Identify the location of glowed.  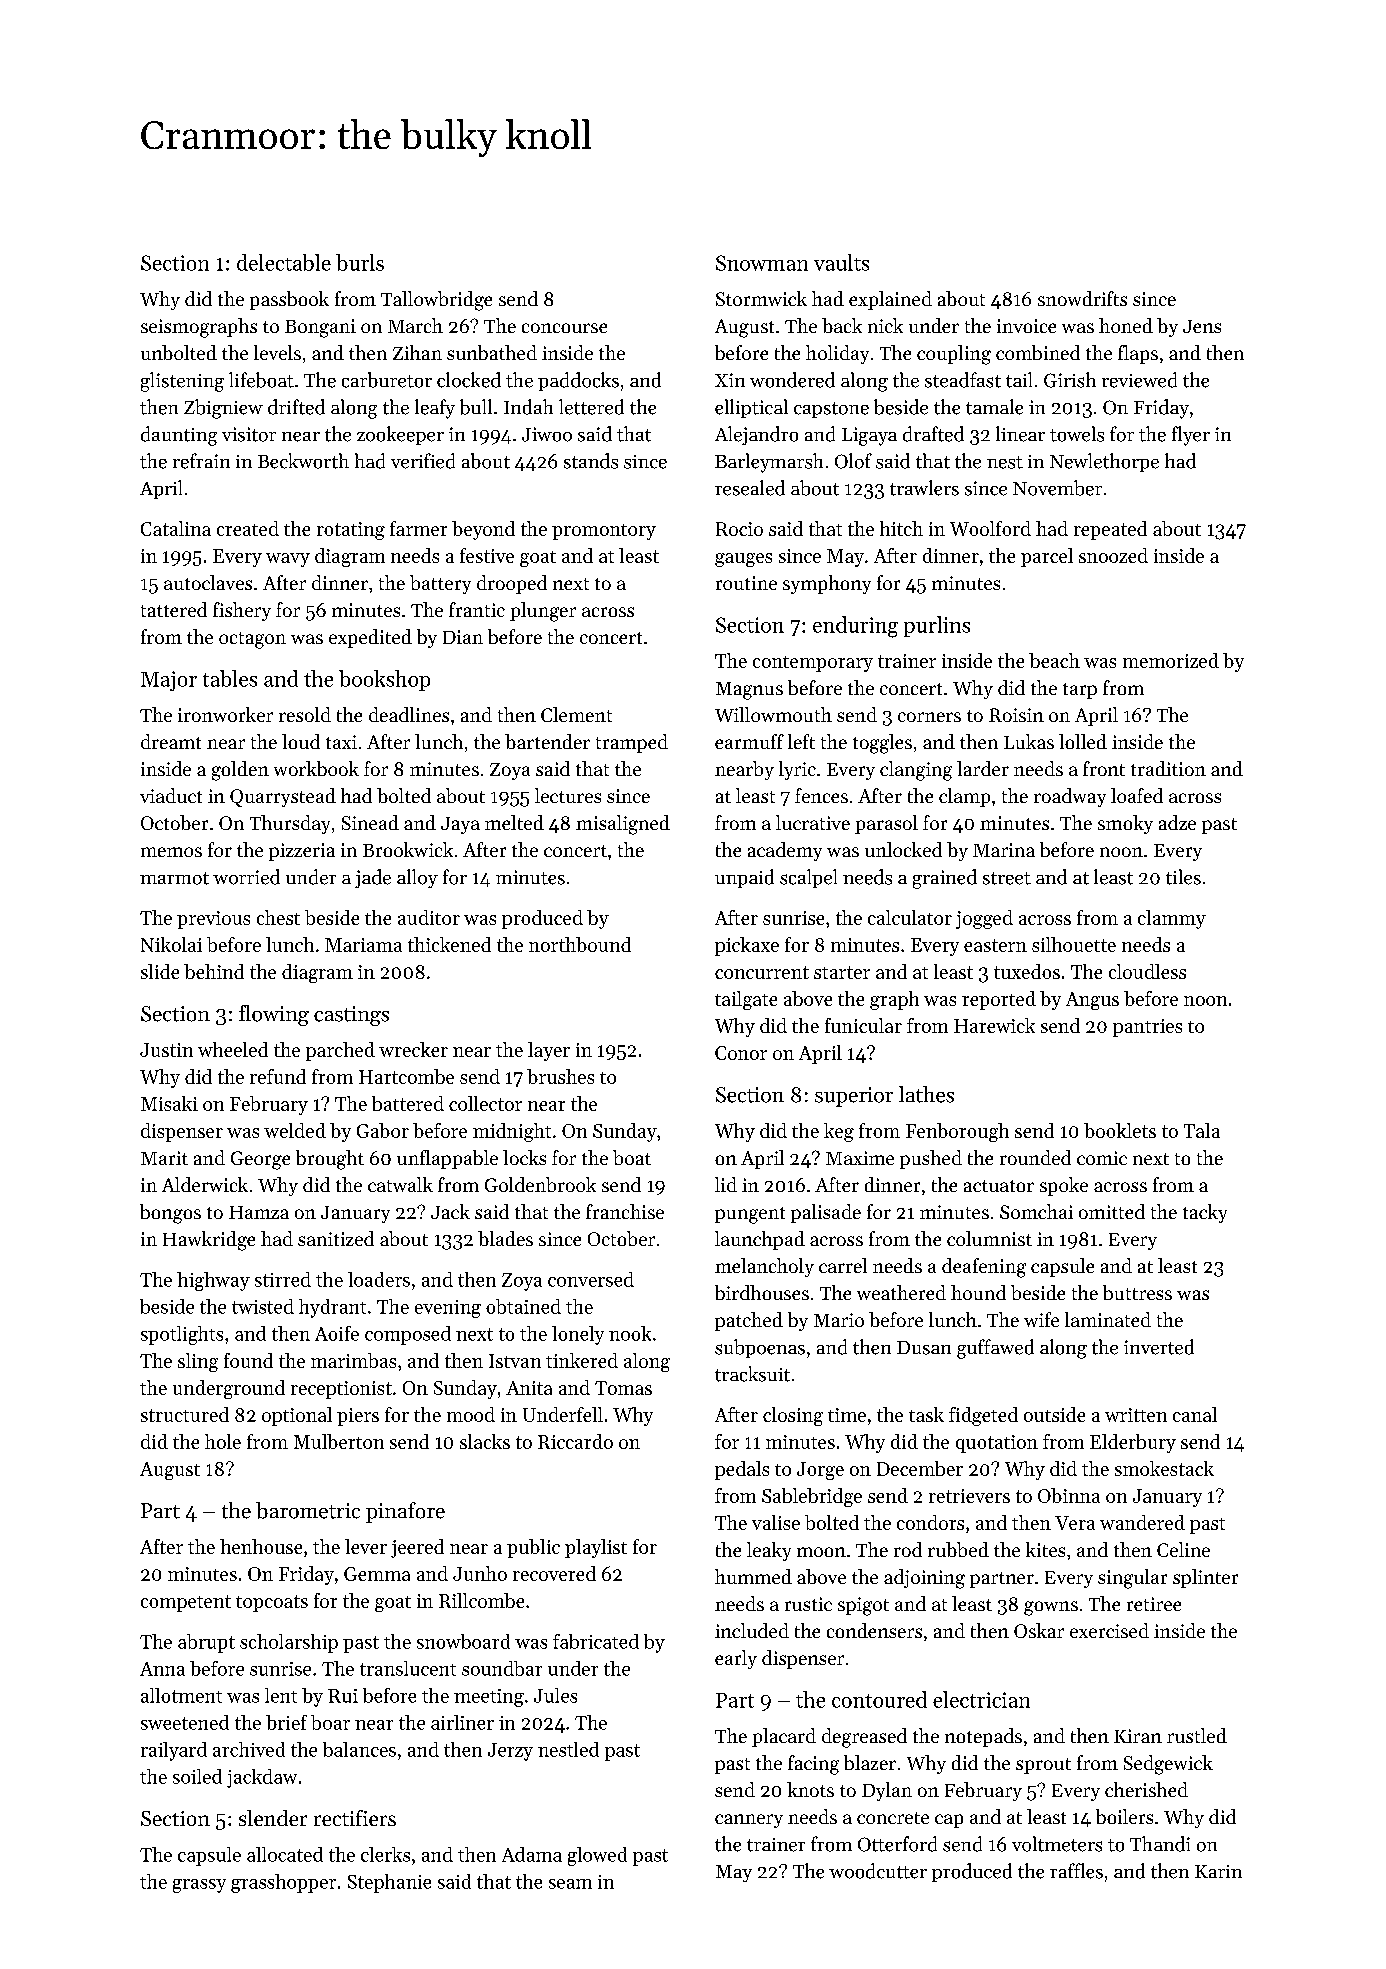
(597, 1856).
